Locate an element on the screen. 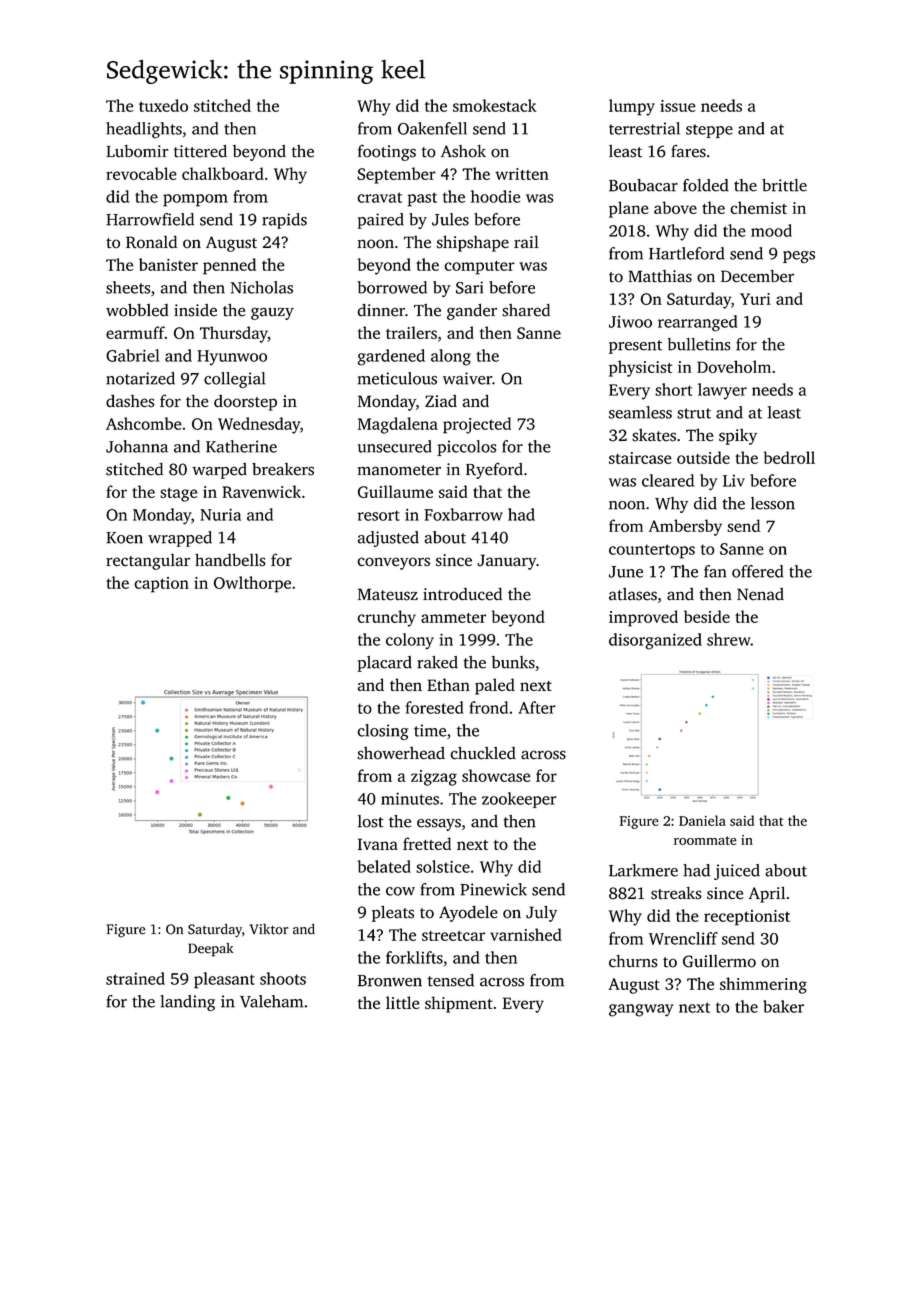  juiced is located at coordinates (737, 872).
